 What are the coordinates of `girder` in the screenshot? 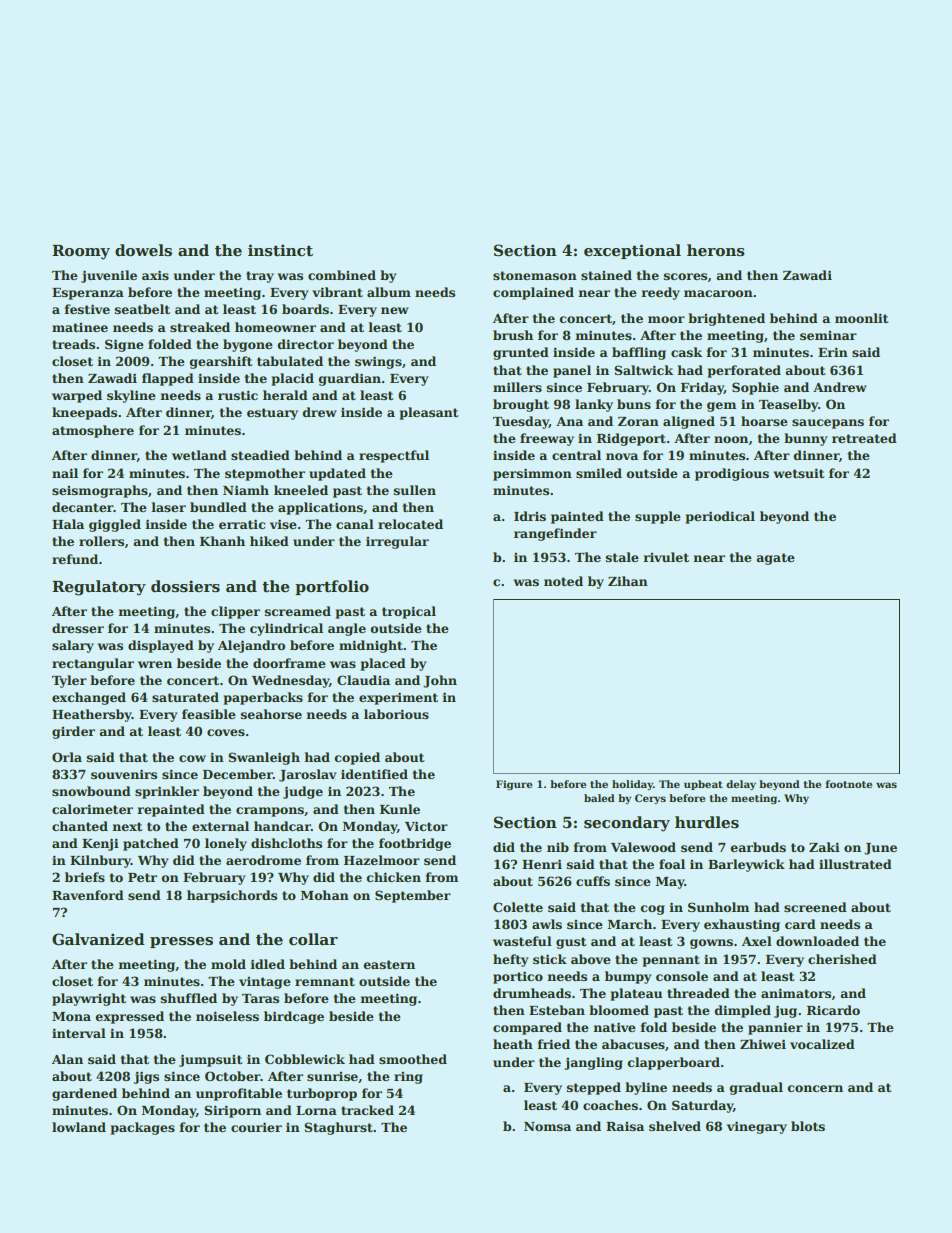 It's located at (73, 732).
